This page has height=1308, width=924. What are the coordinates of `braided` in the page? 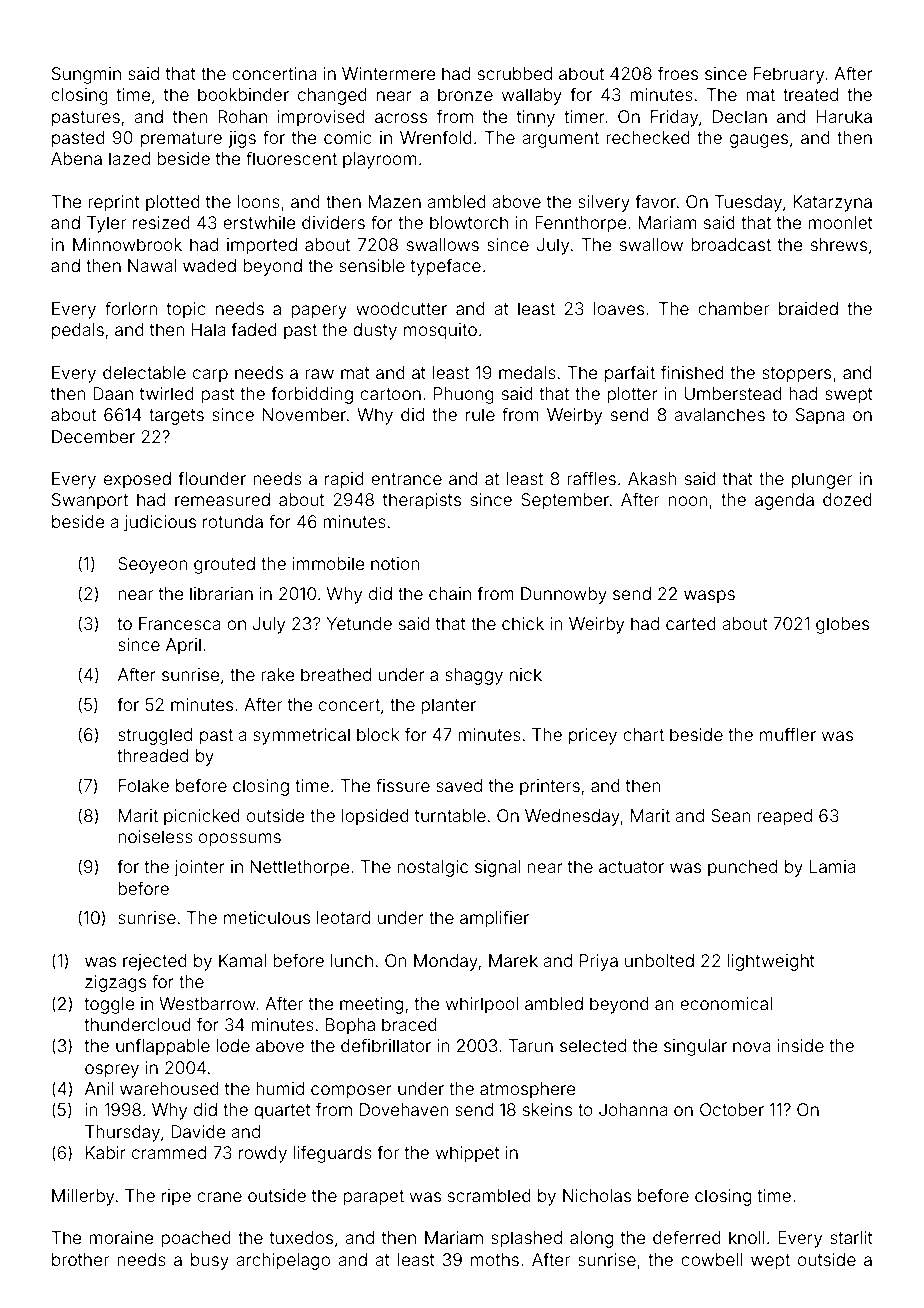 It's located at (808, 308).
